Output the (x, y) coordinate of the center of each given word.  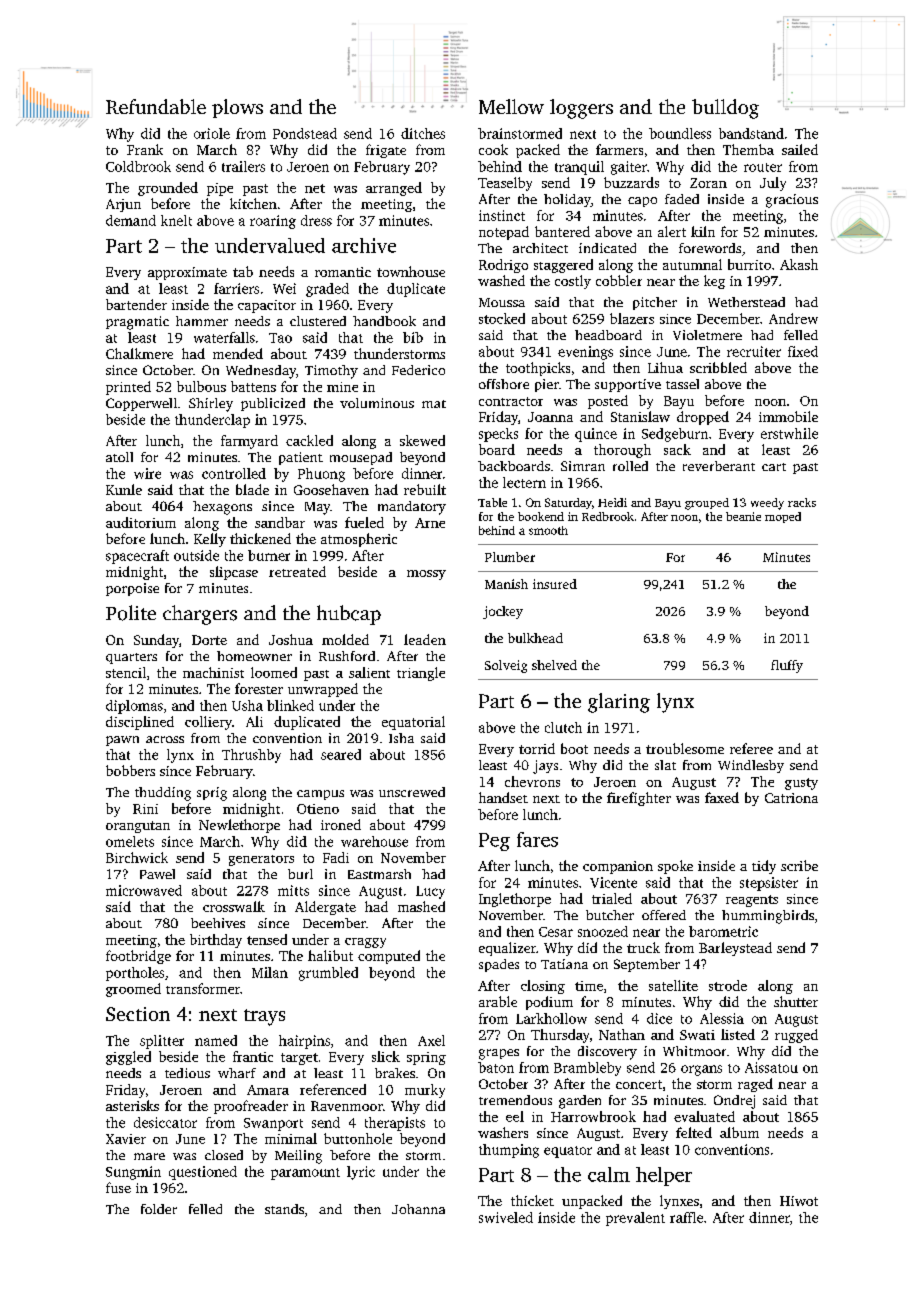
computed (389, 957)
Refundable (156, 106)
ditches (423, 133)
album (739, 1132)
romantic (343, 272)
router (763, 167)
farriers (236, 288)
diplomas (134, 707)
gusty (801, 784)
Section (138, 1014)
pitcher (655, 303)
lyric (361, 1173)
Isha (401, 738)
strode (728, 985)
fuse (118, 1187)
